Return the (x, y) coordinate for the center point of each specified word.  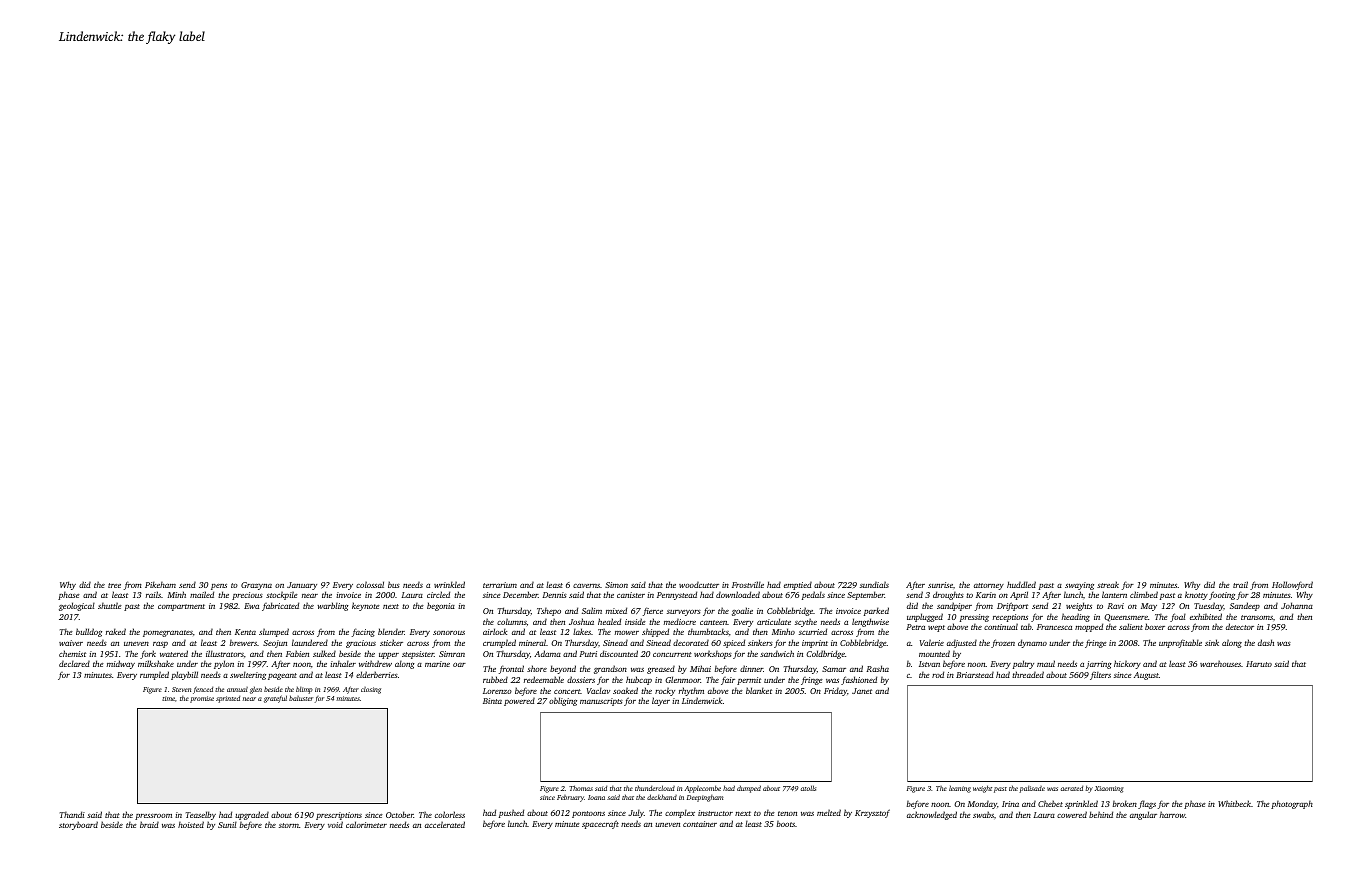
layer (661, 701)
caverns (586, 586)
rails (153, 594)
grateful (275, 699)
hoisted (191, 824)
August (1146, 676)
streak (1108, 584)
